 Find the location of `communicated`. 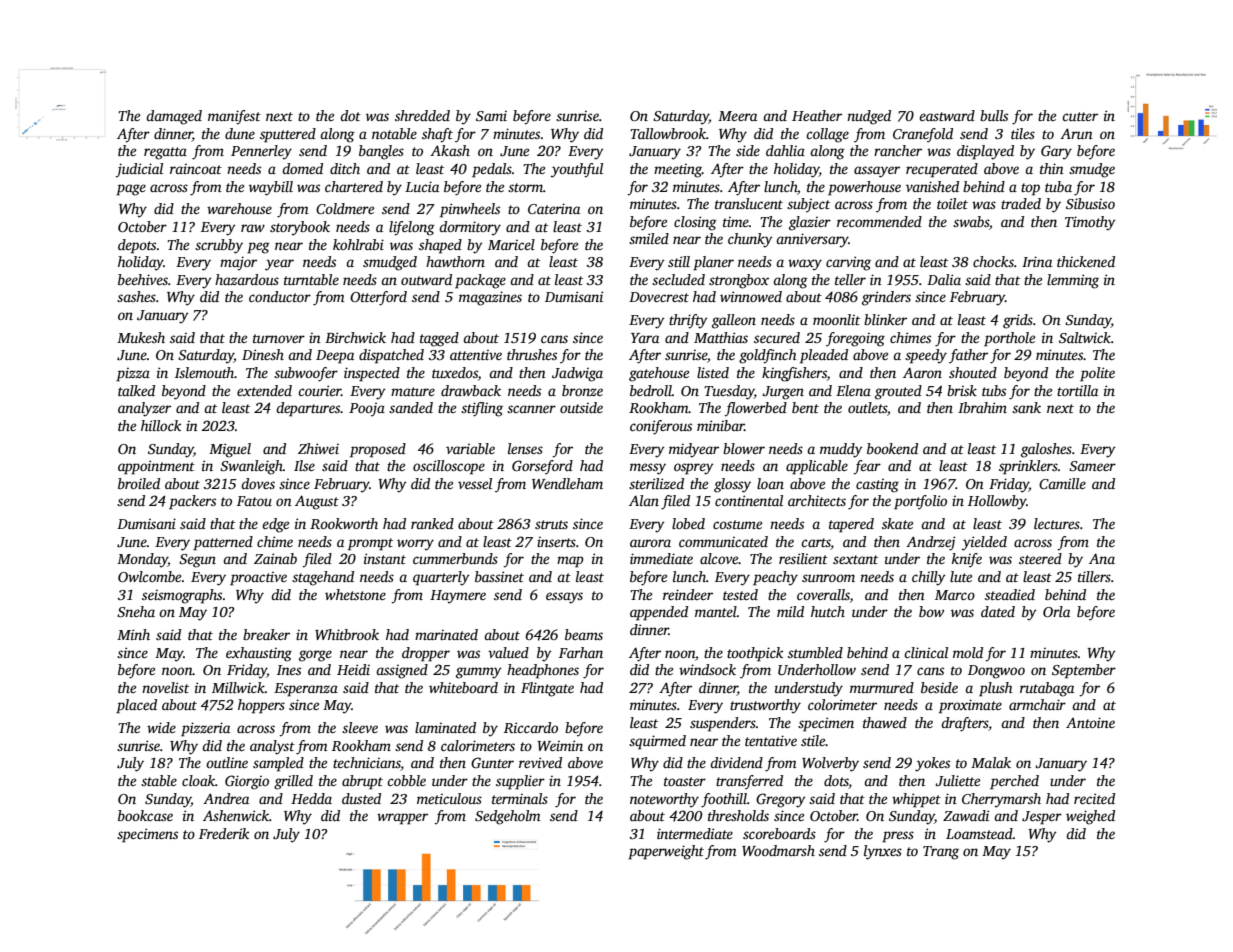

communicated is located at coordinates (723, 541).
